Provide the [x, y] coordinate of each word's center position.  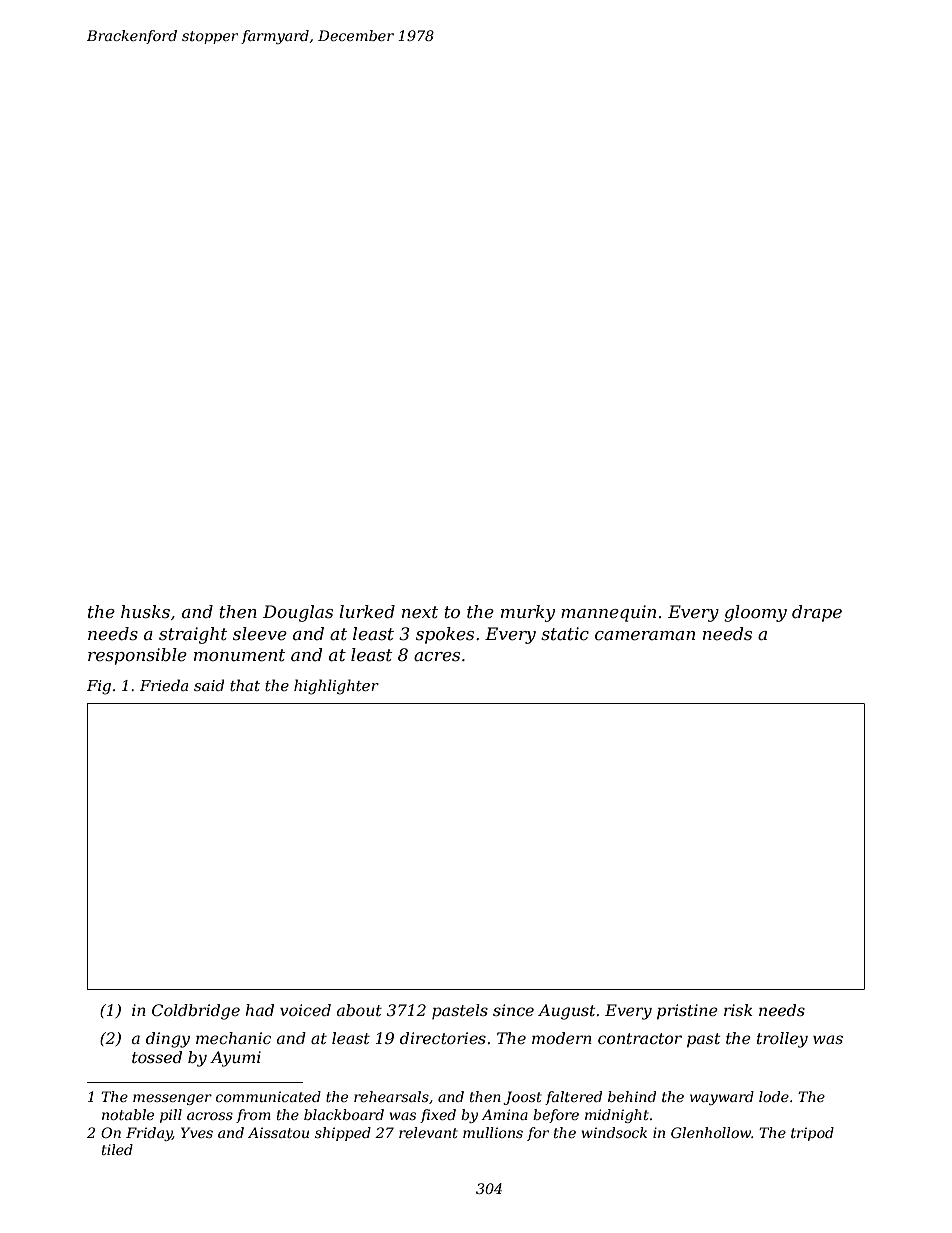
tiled [117, 1149]
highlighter [336, 687]
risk [738, 1010]
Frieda [164, 685]
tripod [812, 1134]
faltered [573, 1098]
